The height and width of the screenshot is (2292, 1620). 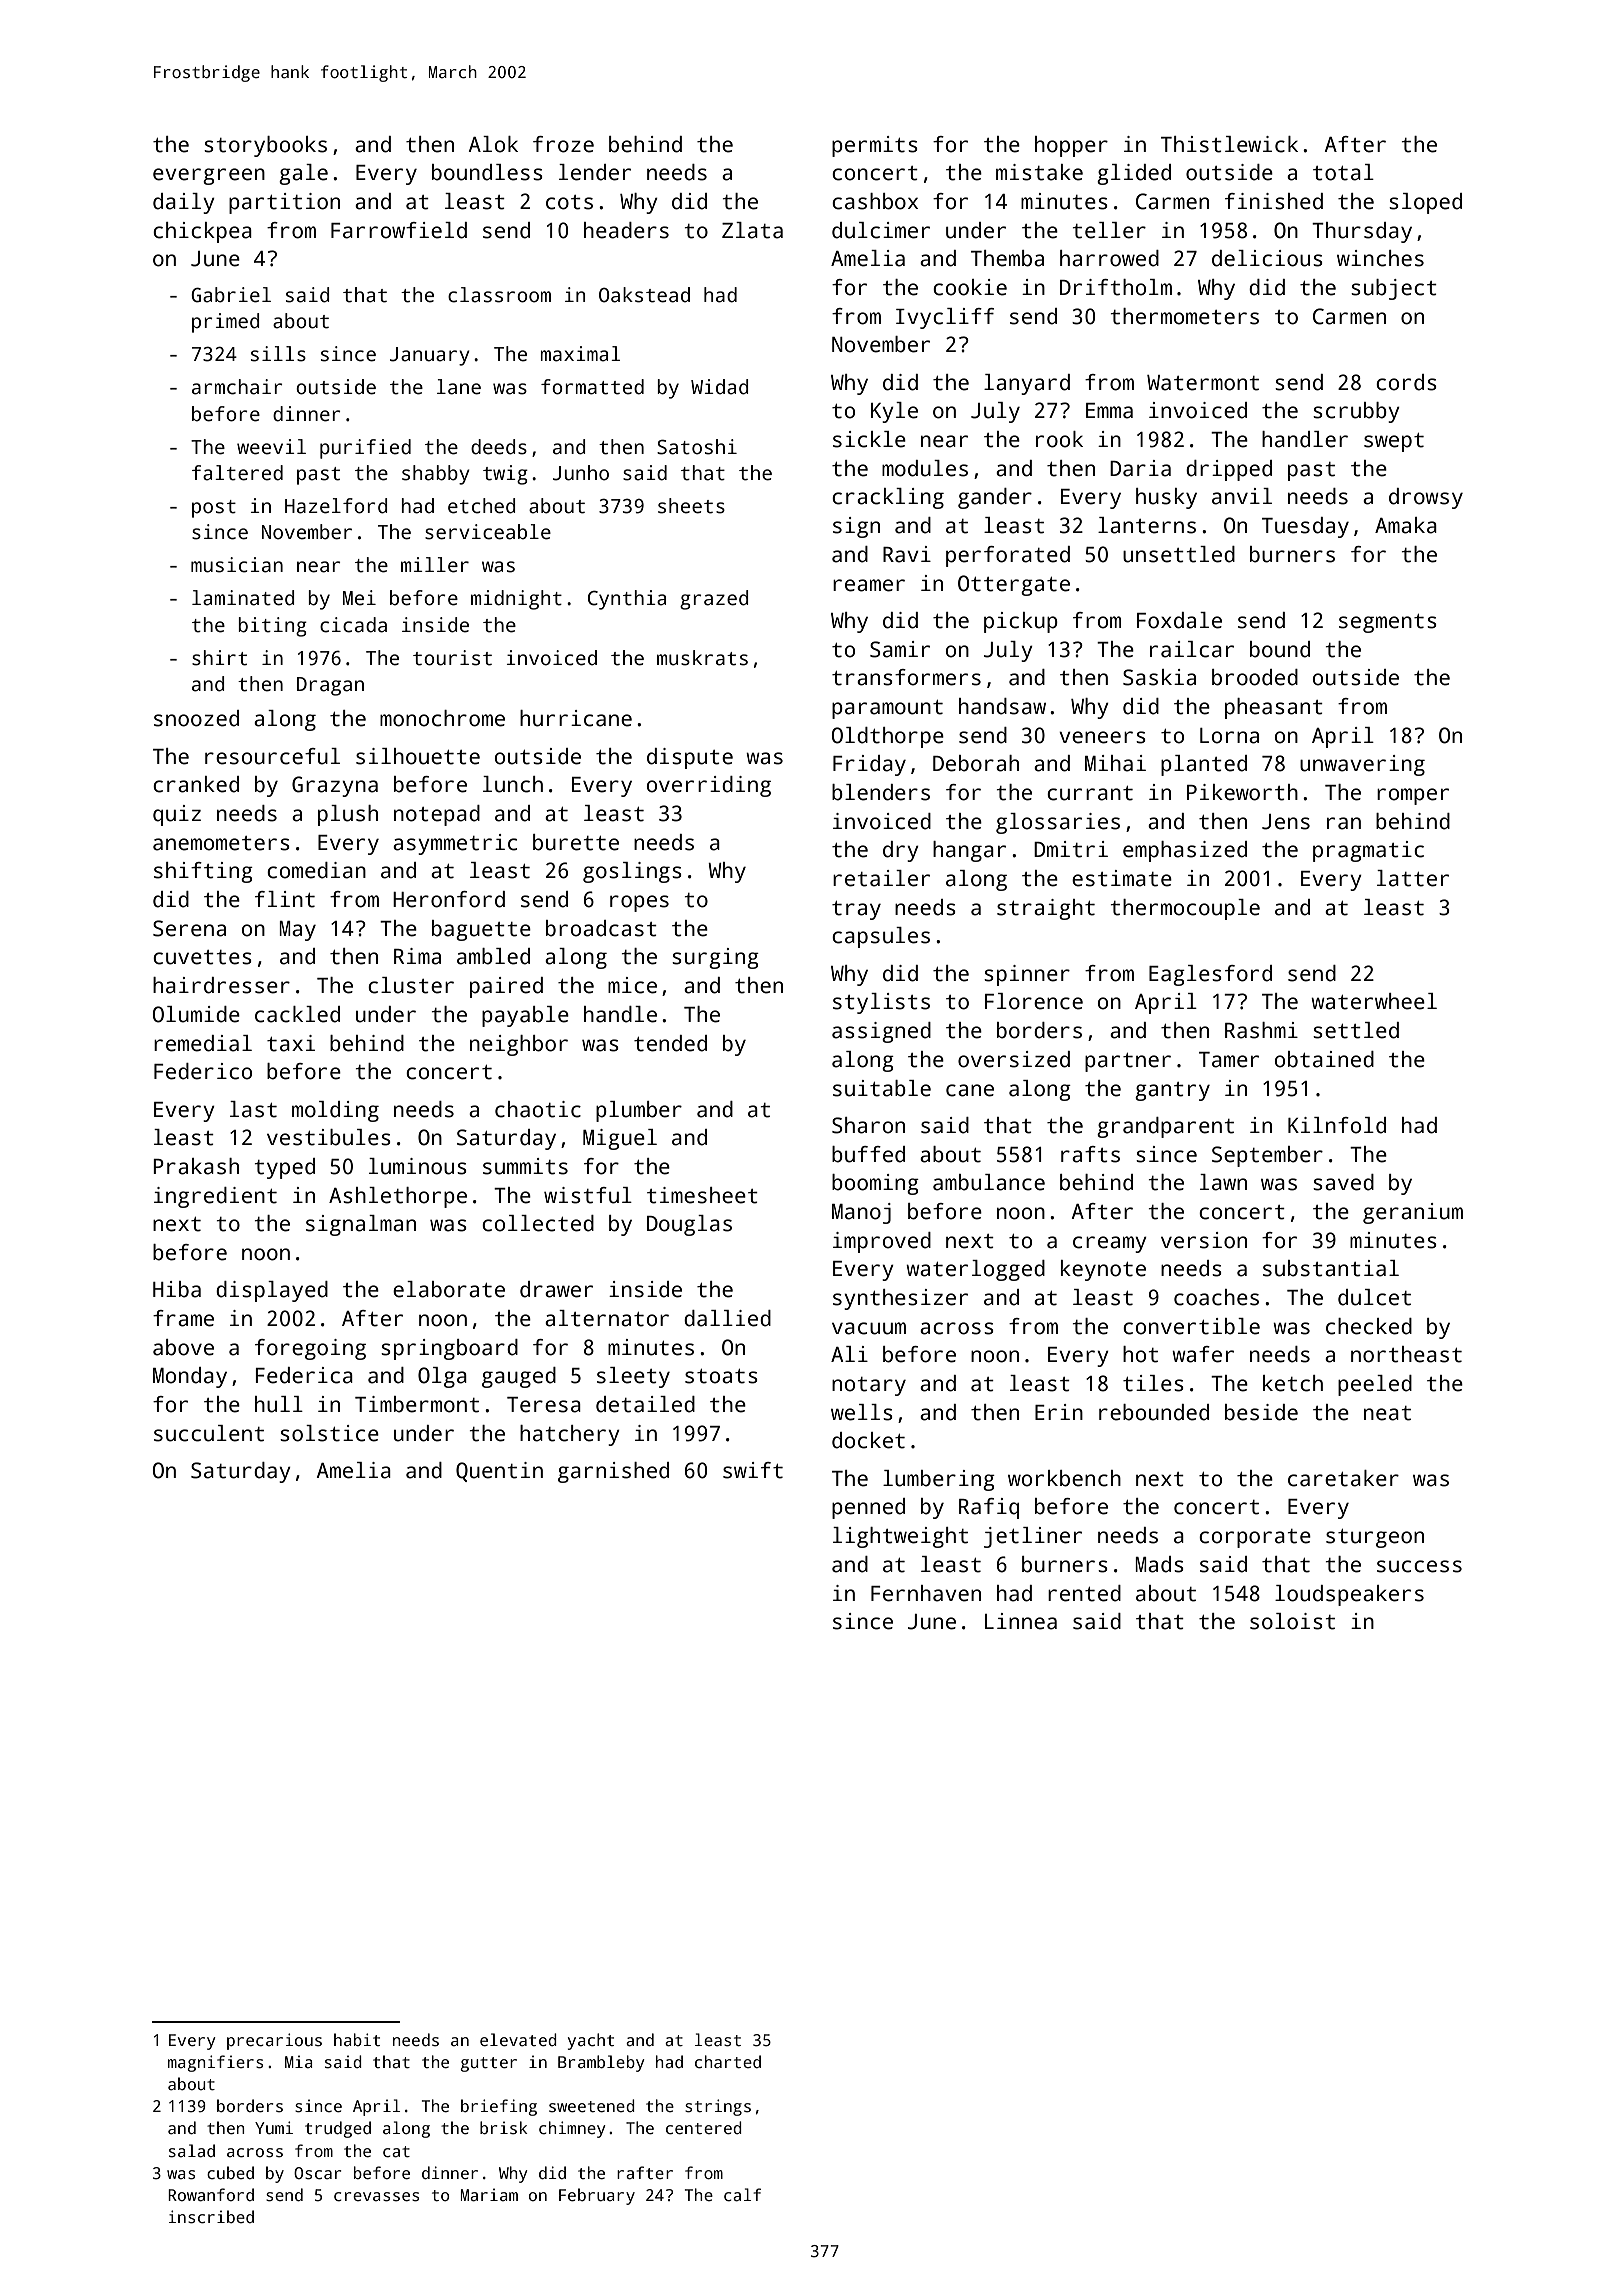 I want to click on storybooks, so click(x=265, y=146).
